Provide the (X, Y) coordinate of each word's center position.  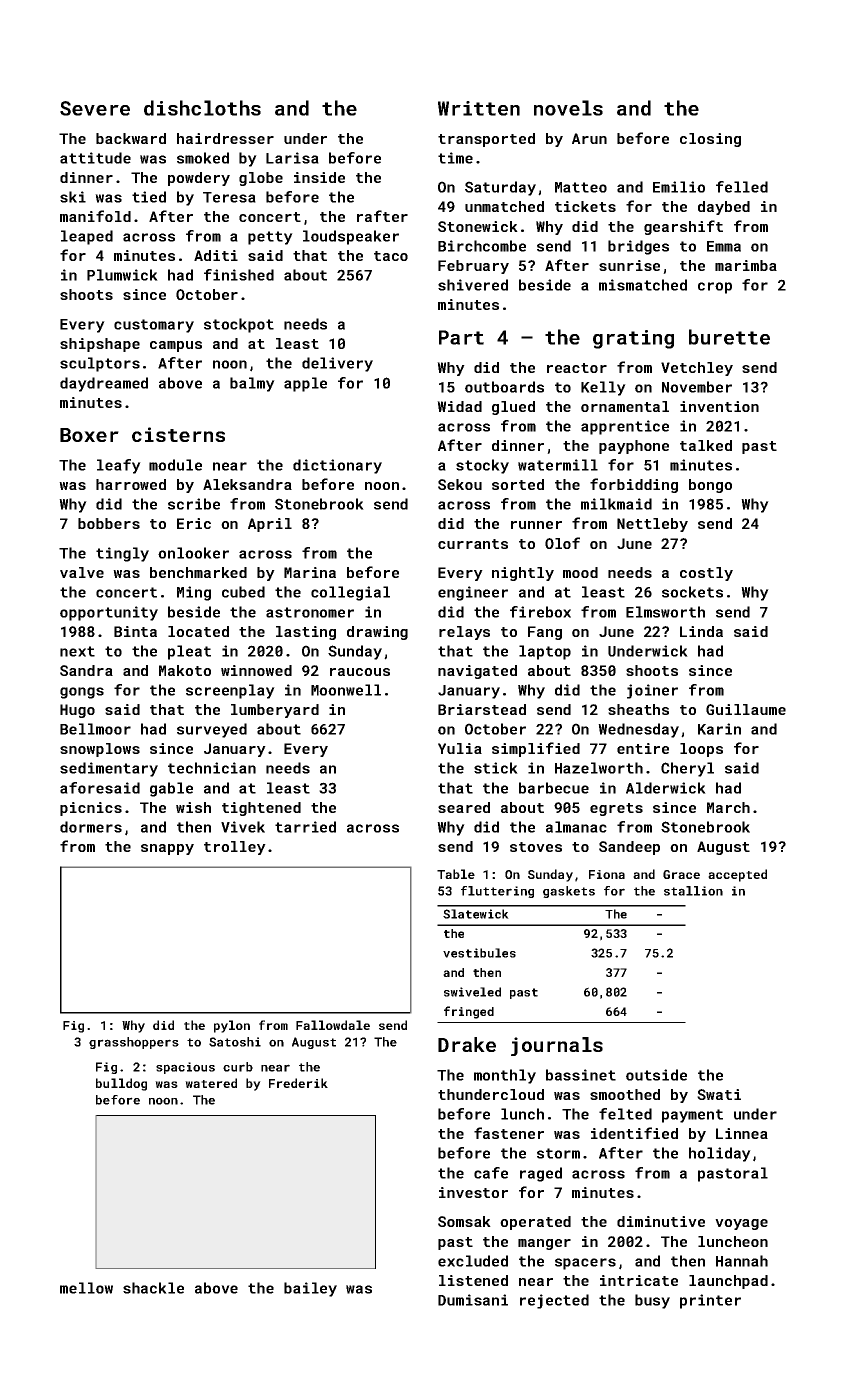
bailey (310, 1289)
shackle (153, 1288)
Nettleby (652, 525)
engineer (473, 593)
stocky (482, 466)
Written (479, 108)
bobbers (109, 523)
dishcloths (202, 108)
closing (710, 140)
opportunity (109, 613)
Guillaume (746, 709)
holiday (720, 1154)
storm (558, 1153)
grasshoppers (134, 1043)
